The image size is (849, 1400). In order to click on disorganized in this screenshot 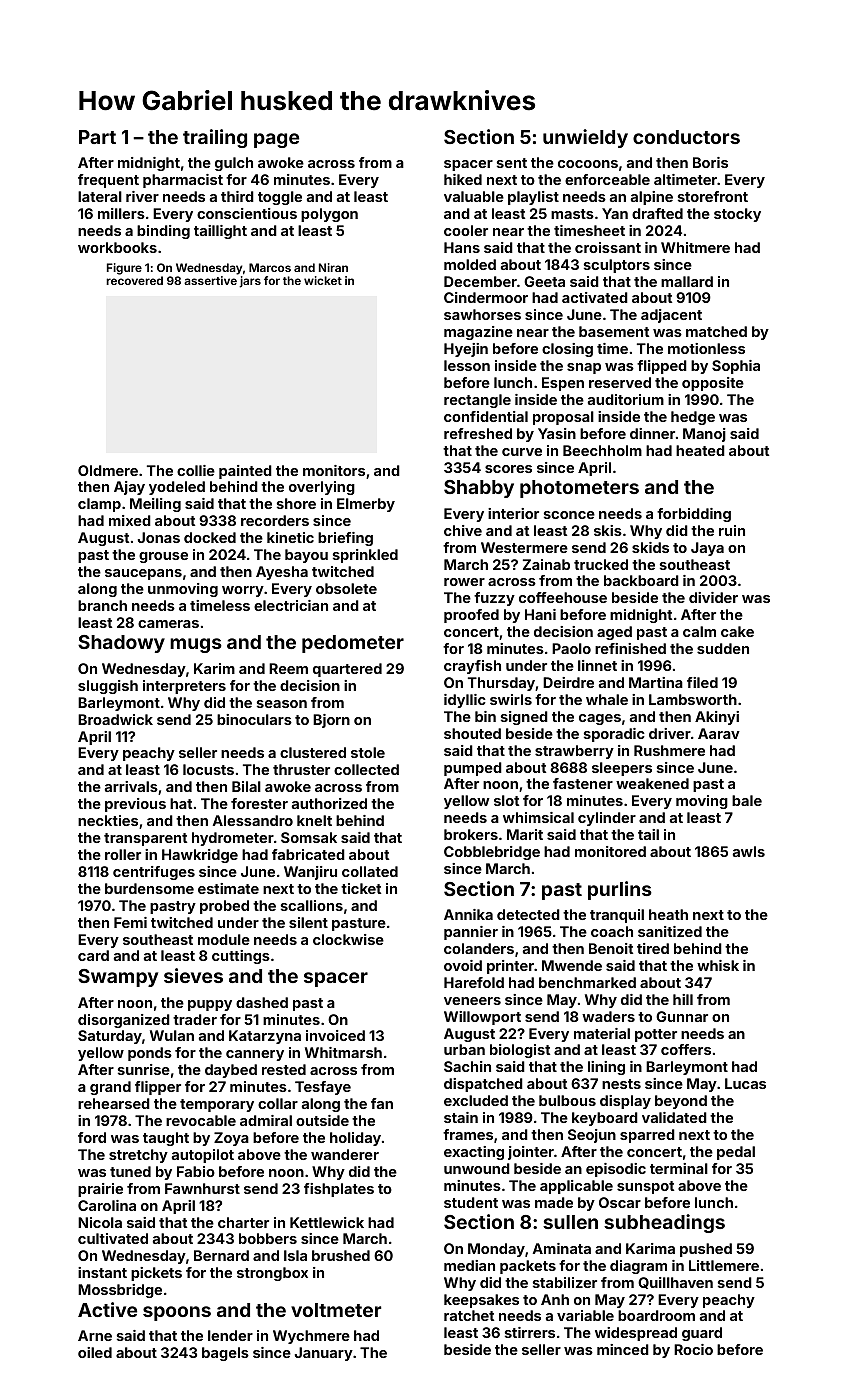, I will do `click(124, 1021)`.
